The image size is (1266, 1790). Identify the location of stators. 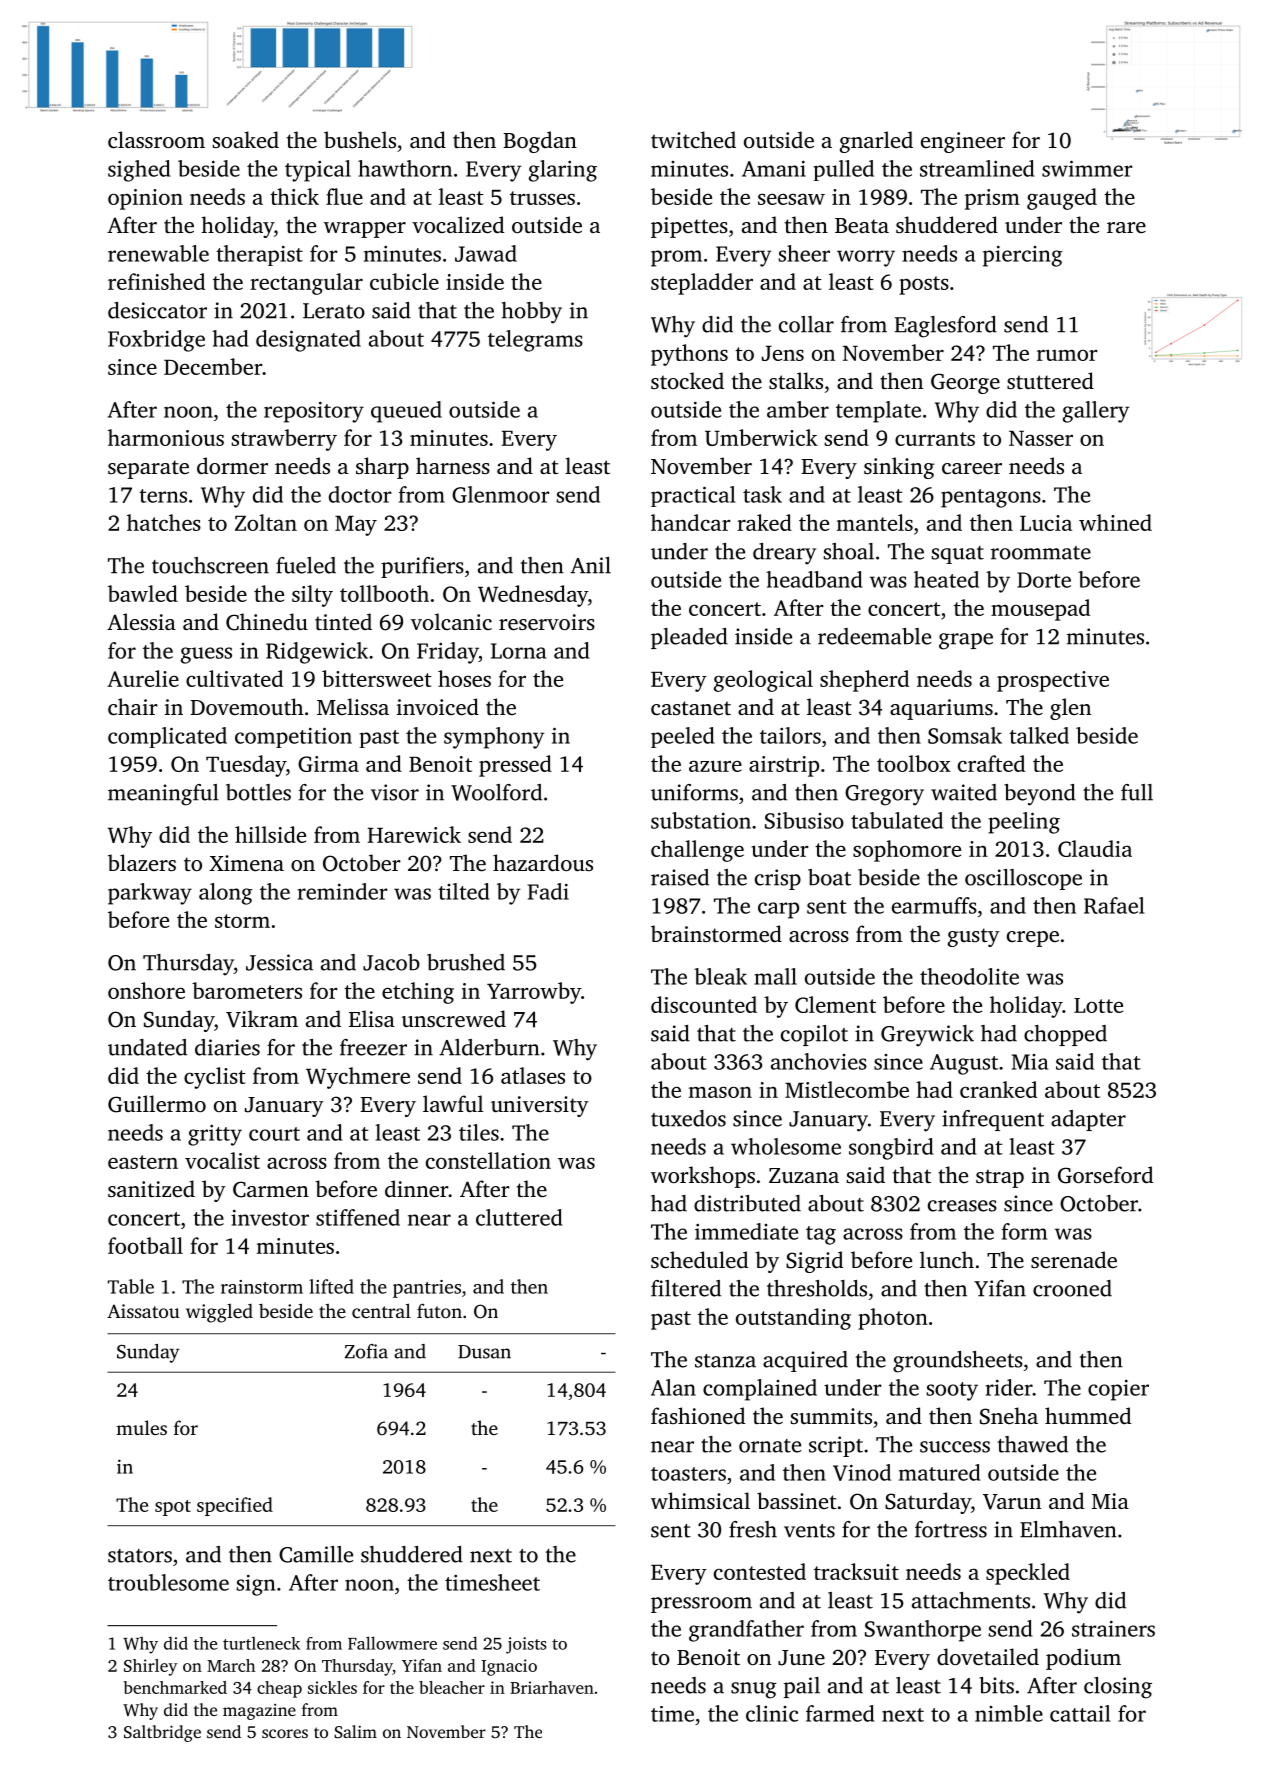
(140, 1556).
